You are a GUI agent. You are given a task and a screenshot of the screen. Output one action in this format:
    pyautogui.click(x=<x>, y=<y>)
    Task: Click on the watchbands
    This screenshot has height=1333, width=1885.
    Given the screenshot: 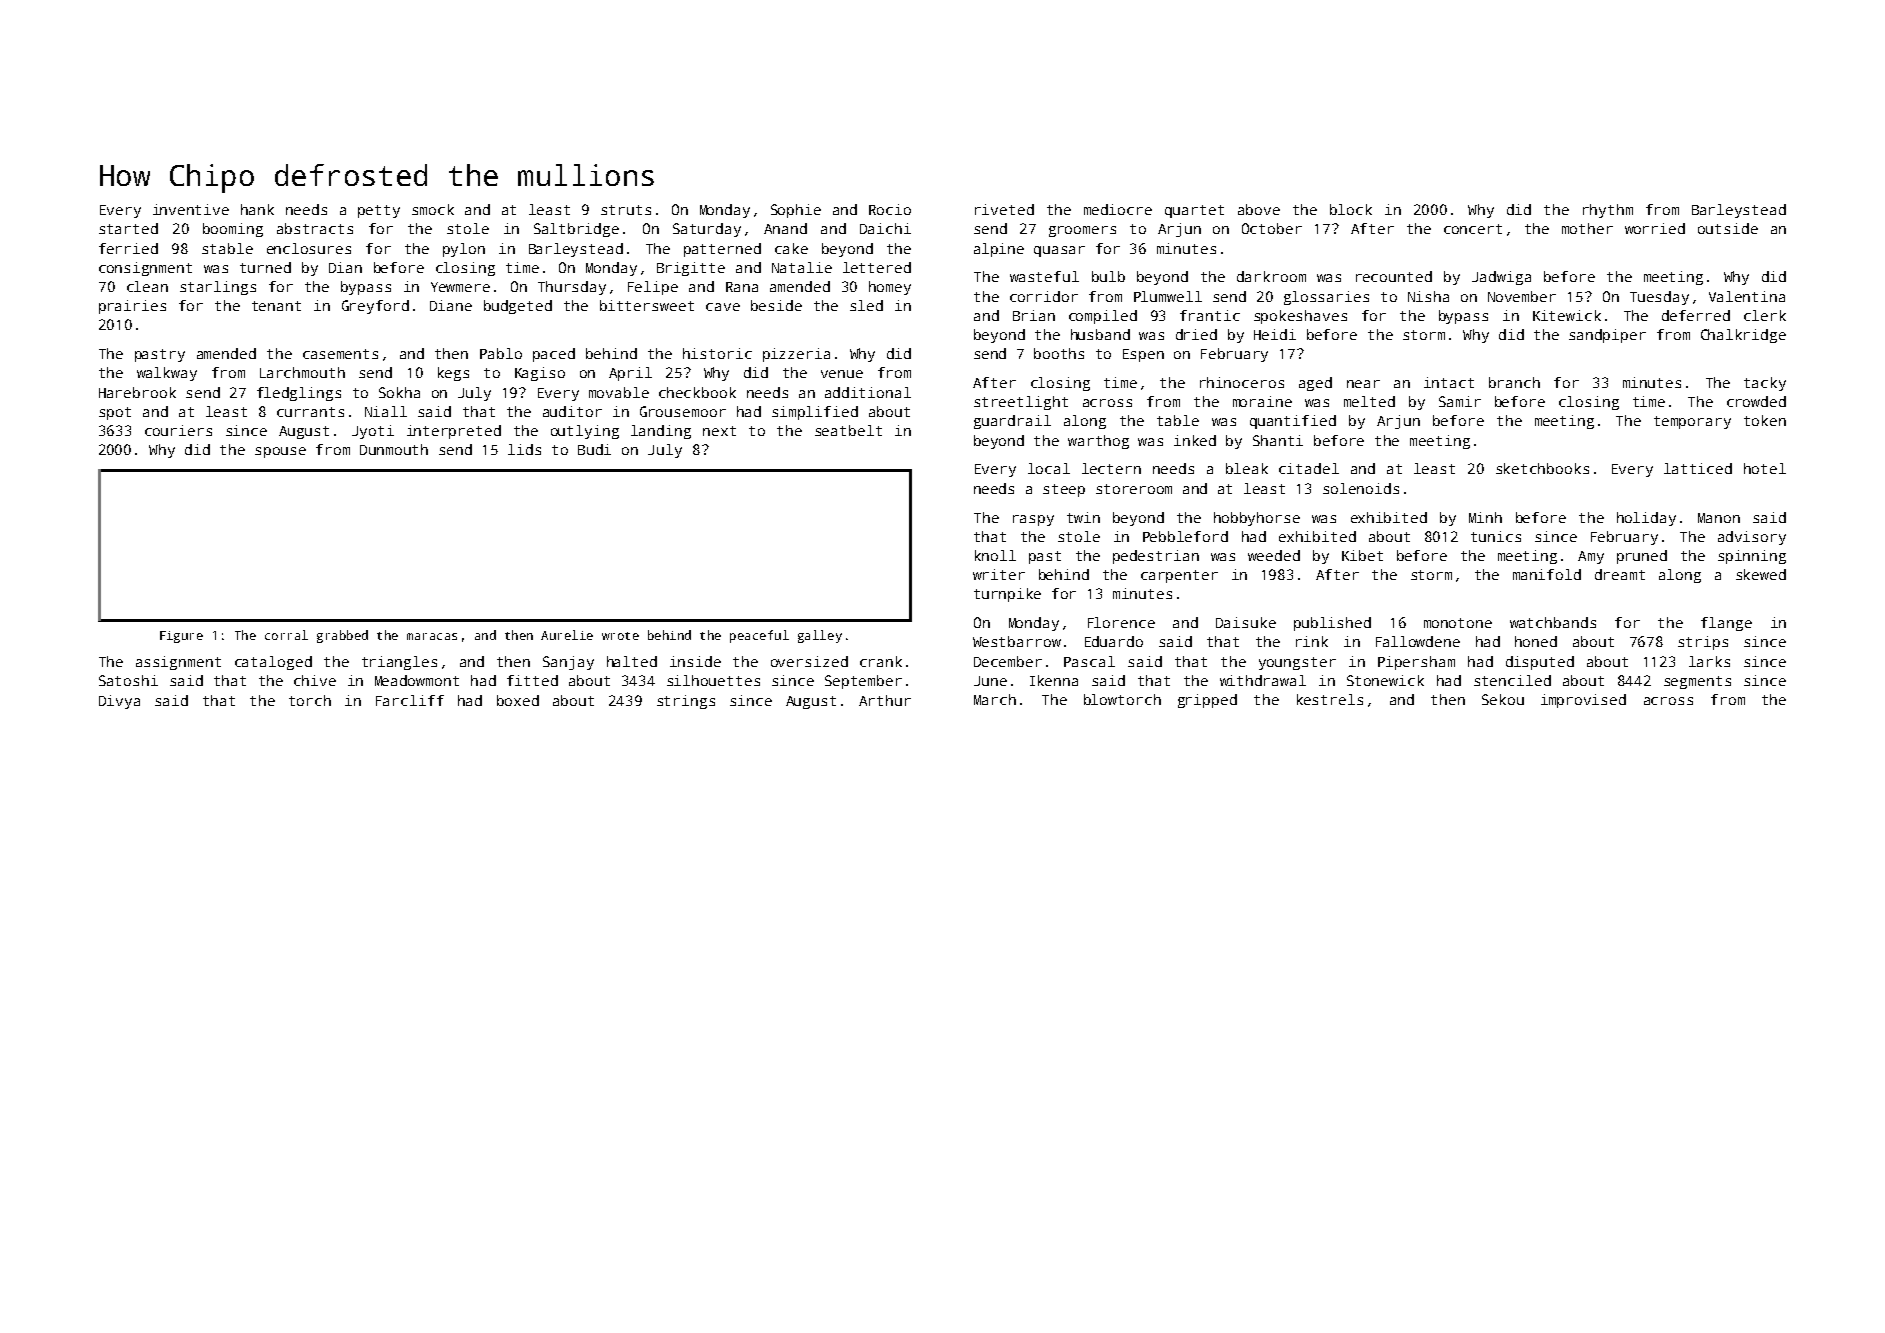 What is the action you would take?
    pyautogui.click(x=1553, y=622)
